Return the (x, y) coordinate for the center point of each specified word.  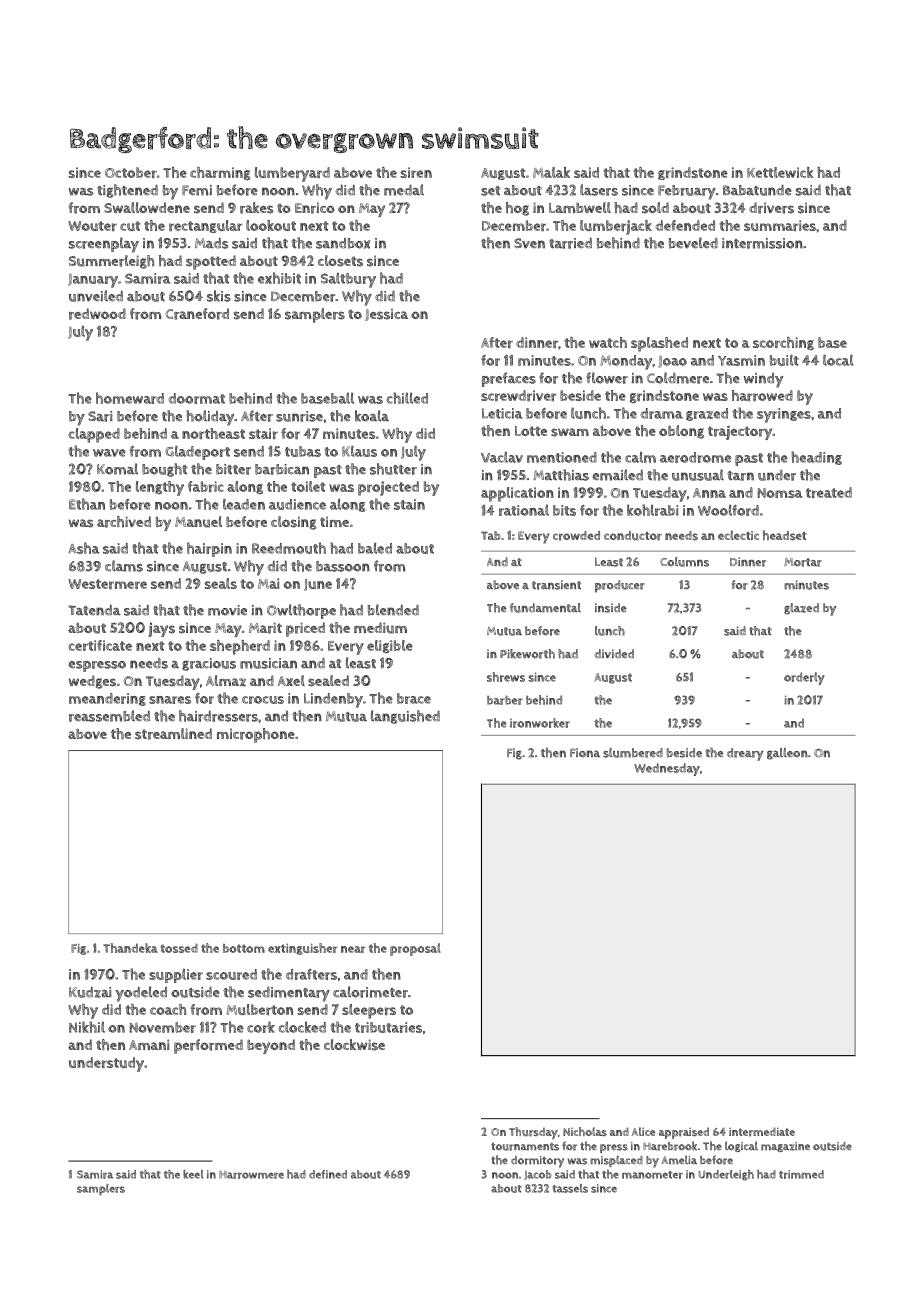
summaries (780, 225)
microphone (256, 735)
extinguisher (302, 949)
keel (193, 1174)
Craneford (197, 314)
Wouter (92, 226)
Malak (551, 172)
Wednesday (667, 769)
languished (405, 717)
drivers (771, 208)
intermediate (762, 1132)
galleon (787, 754)
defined (328, 1174)
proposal (415, 949)
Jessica (386, 314)
